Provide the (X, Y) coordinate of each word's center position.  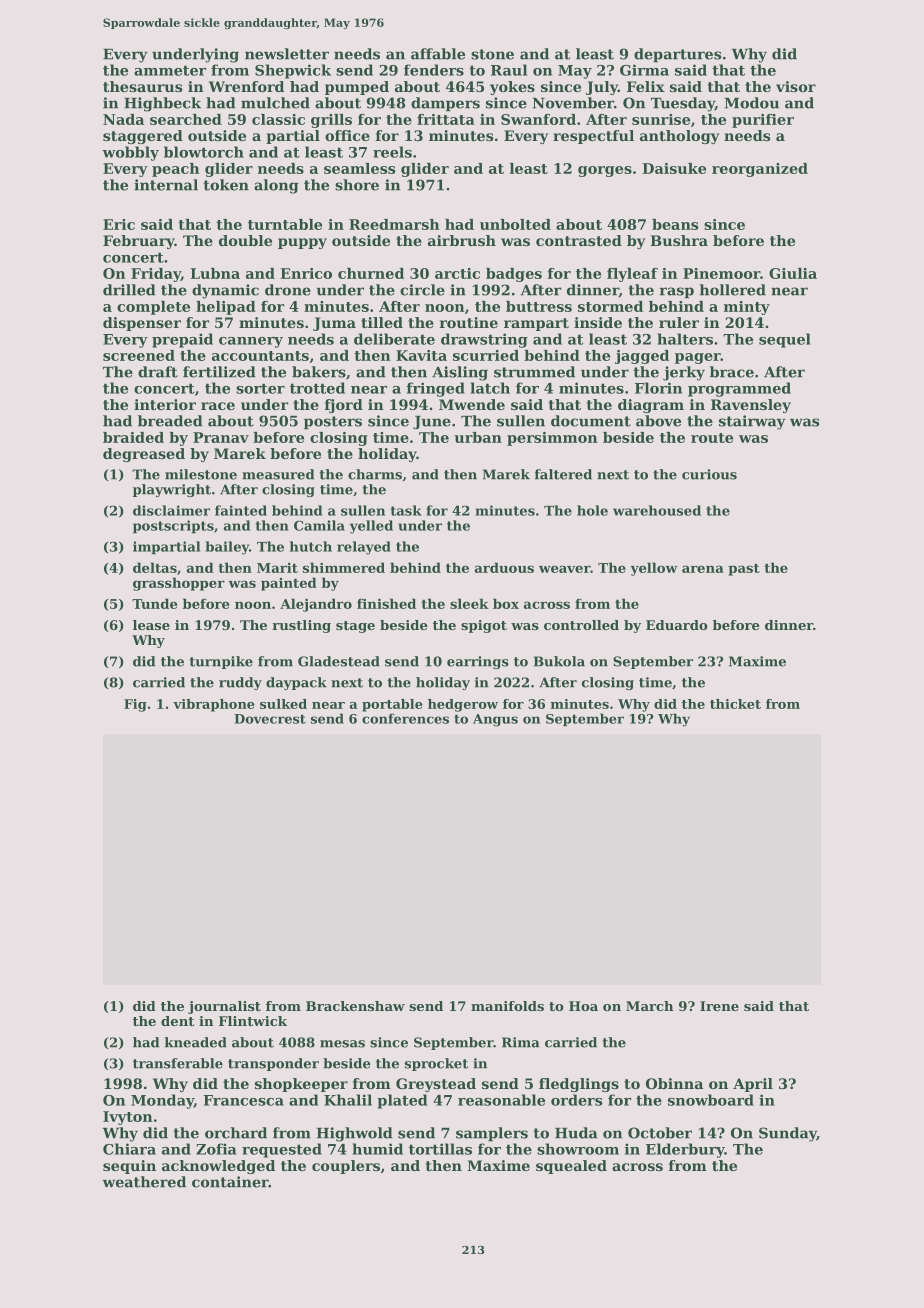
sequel (785, 340)
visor (796, 86)
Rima (521, 1042)
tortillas (440, 1149)
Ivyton (128, 1118)
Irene (719, 1006)
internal (166, 185)
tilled (382, 322)
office (347, 135)
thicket (735, 704)
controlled (581, 625)
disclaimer (171, 510)
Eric (119, 224)
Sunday (788, 1134)
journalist (224, 1007)
